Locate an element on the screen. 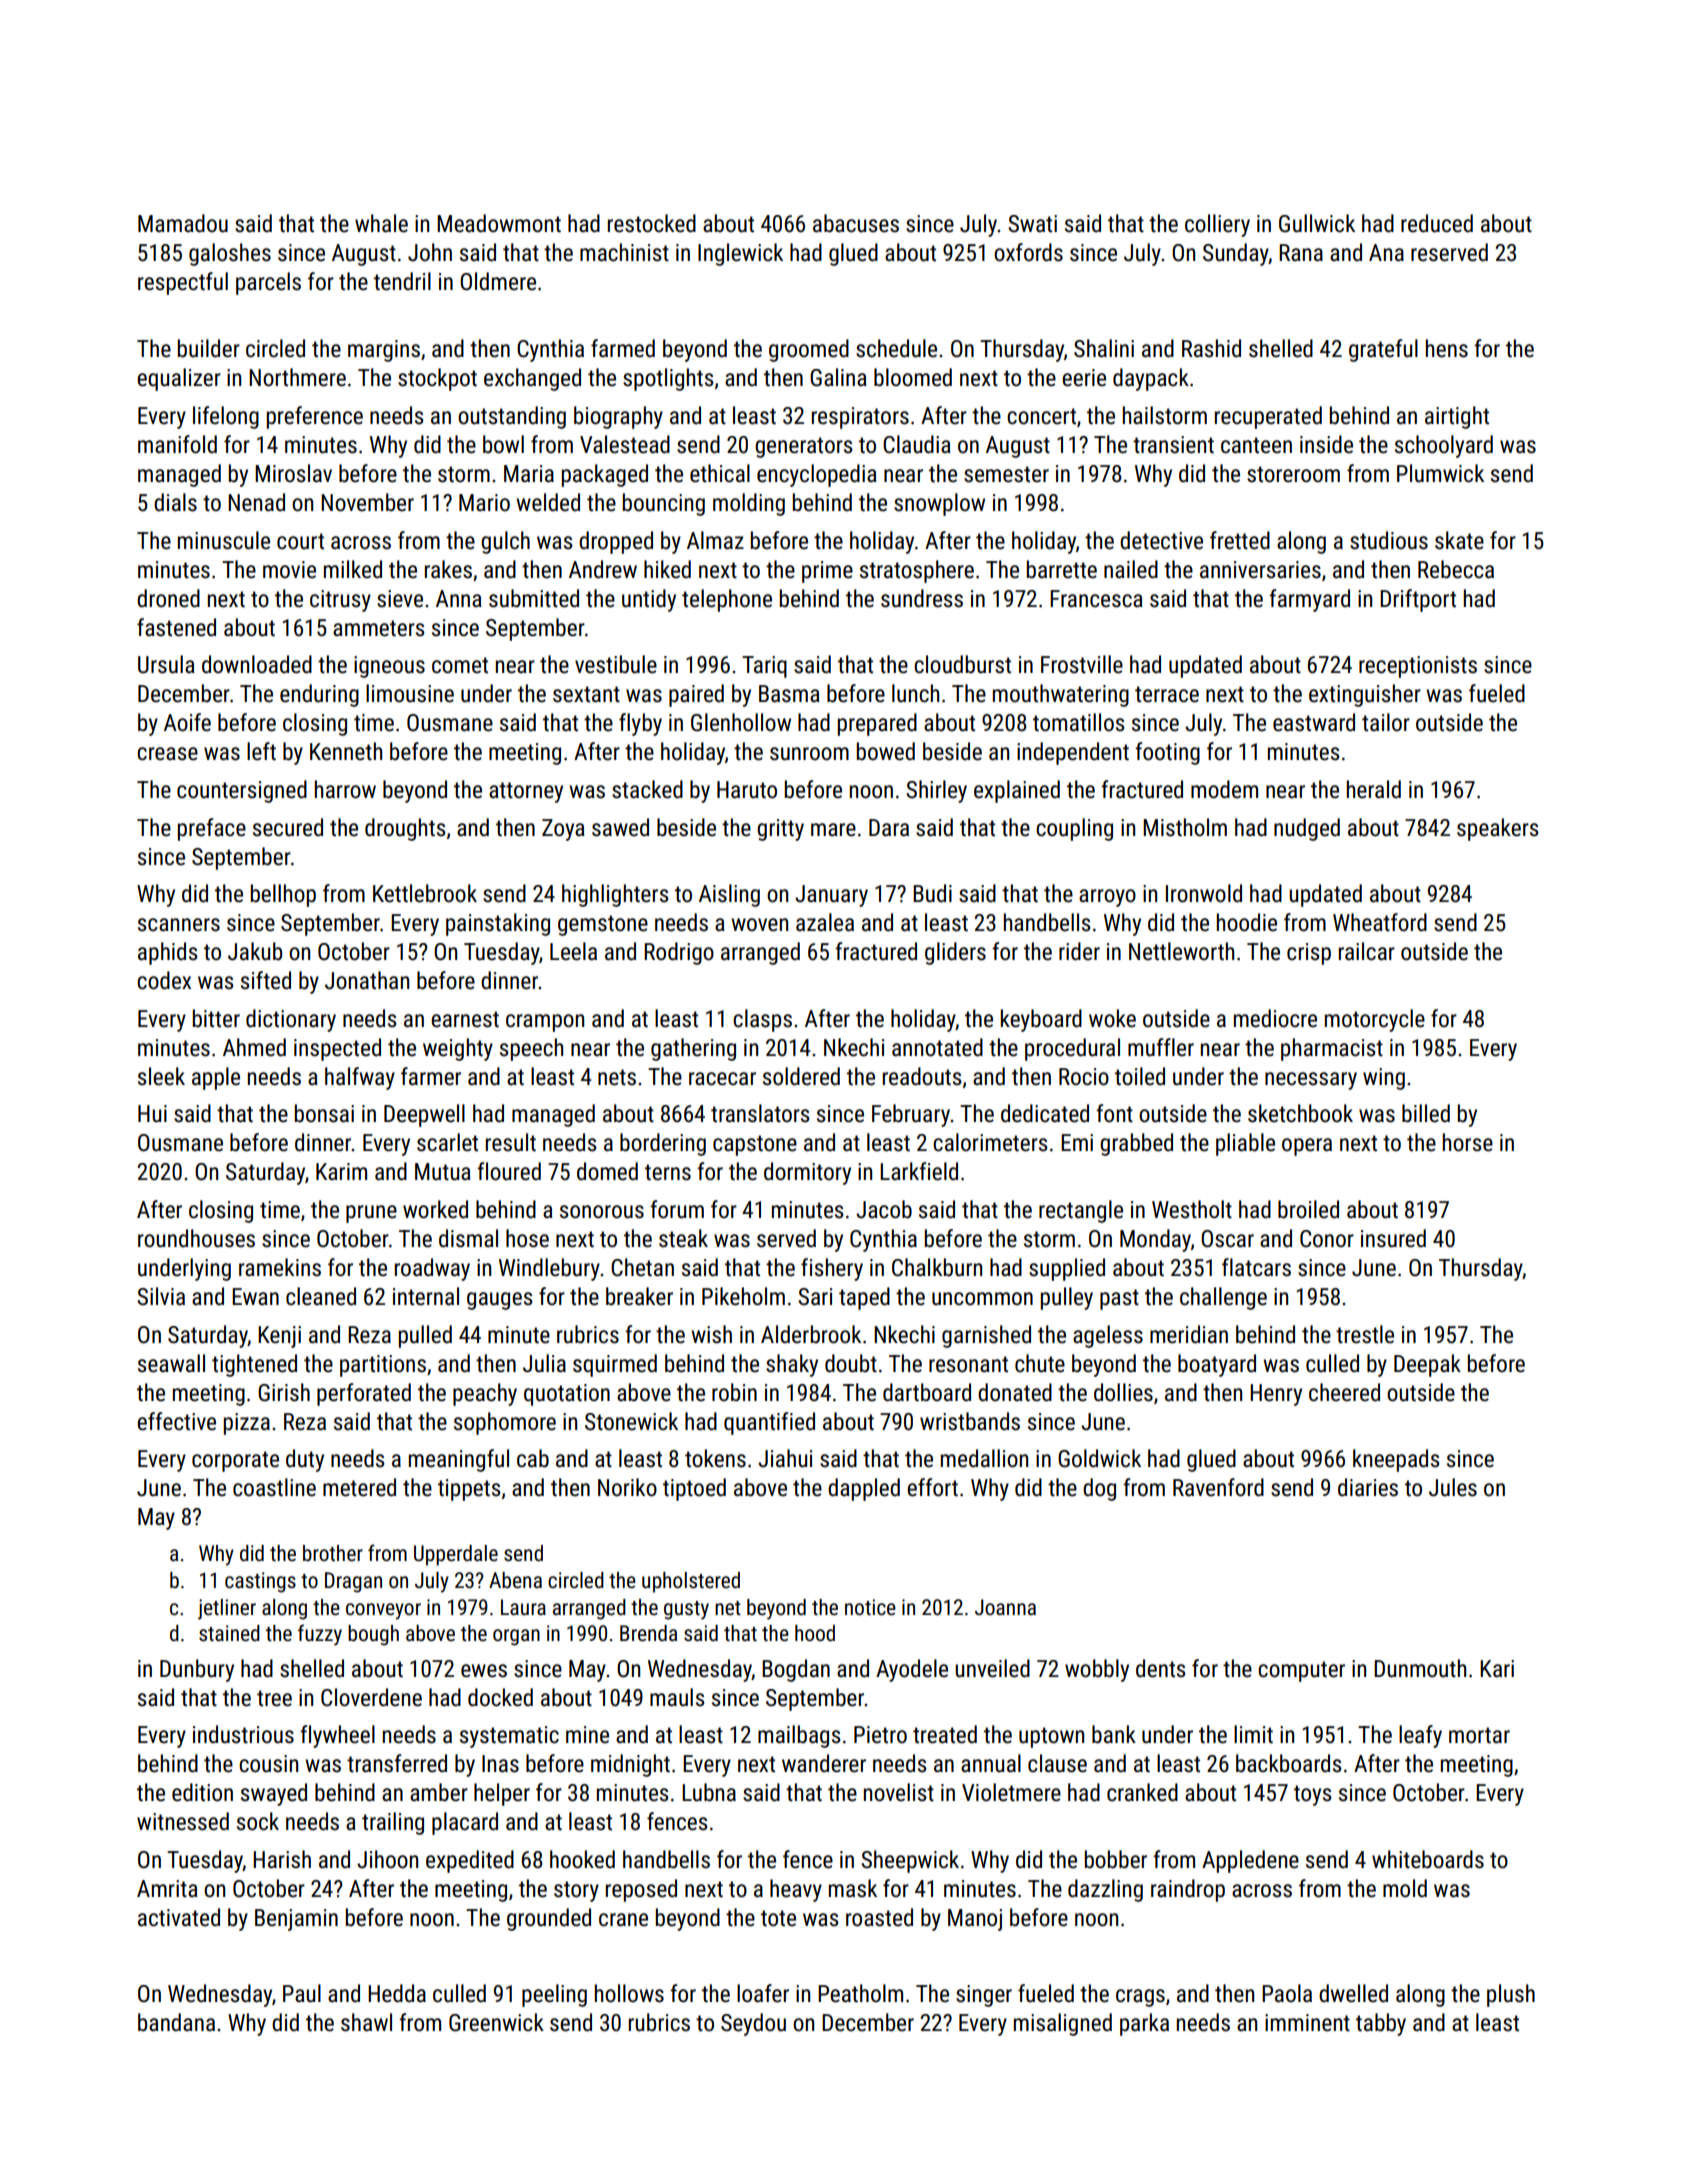 The height and width of the screenshot is (2178, 1683). ethical is located at coordinates (720, 473).
